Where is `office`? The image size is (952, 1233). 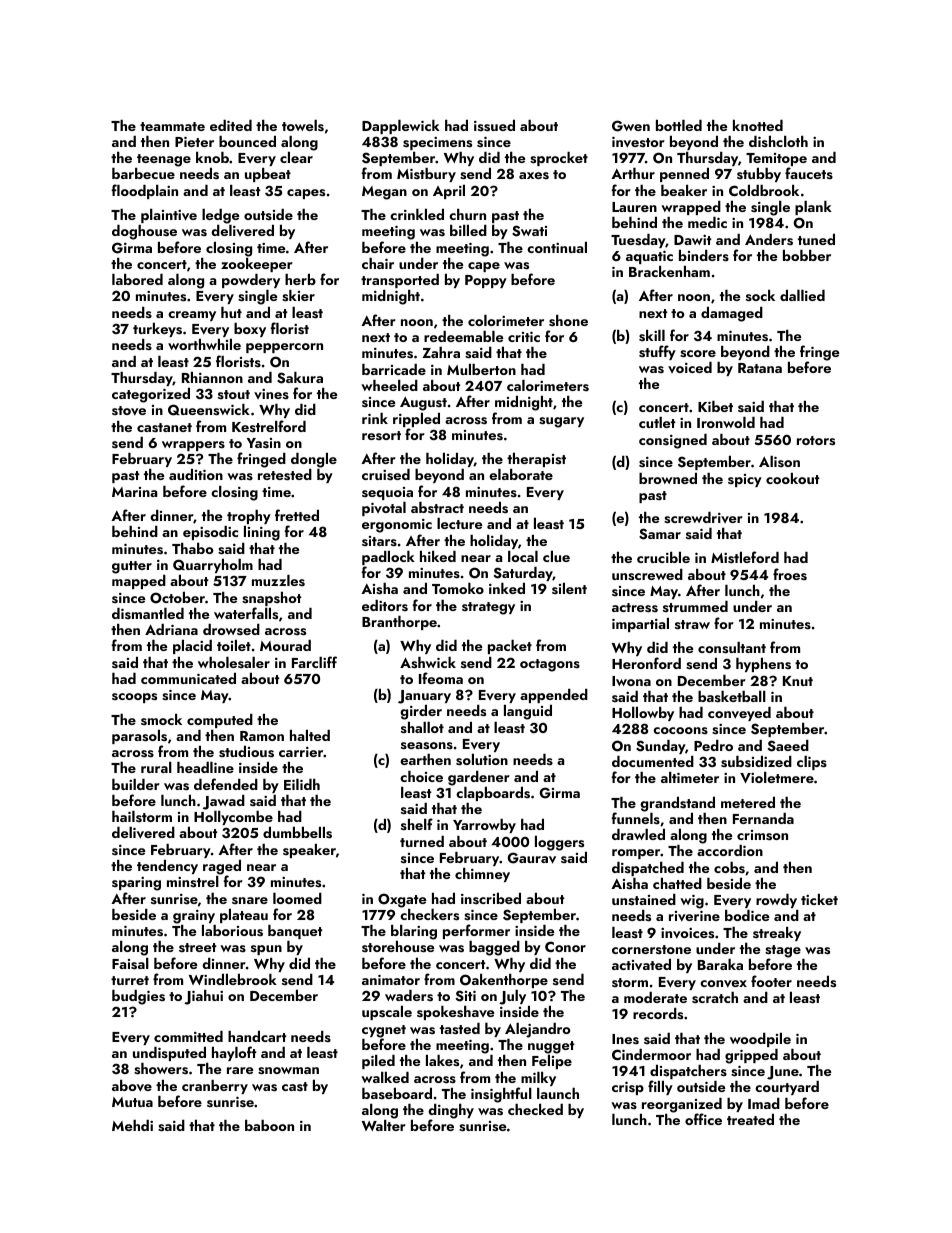
office is located at coordinates (703, 1119).
